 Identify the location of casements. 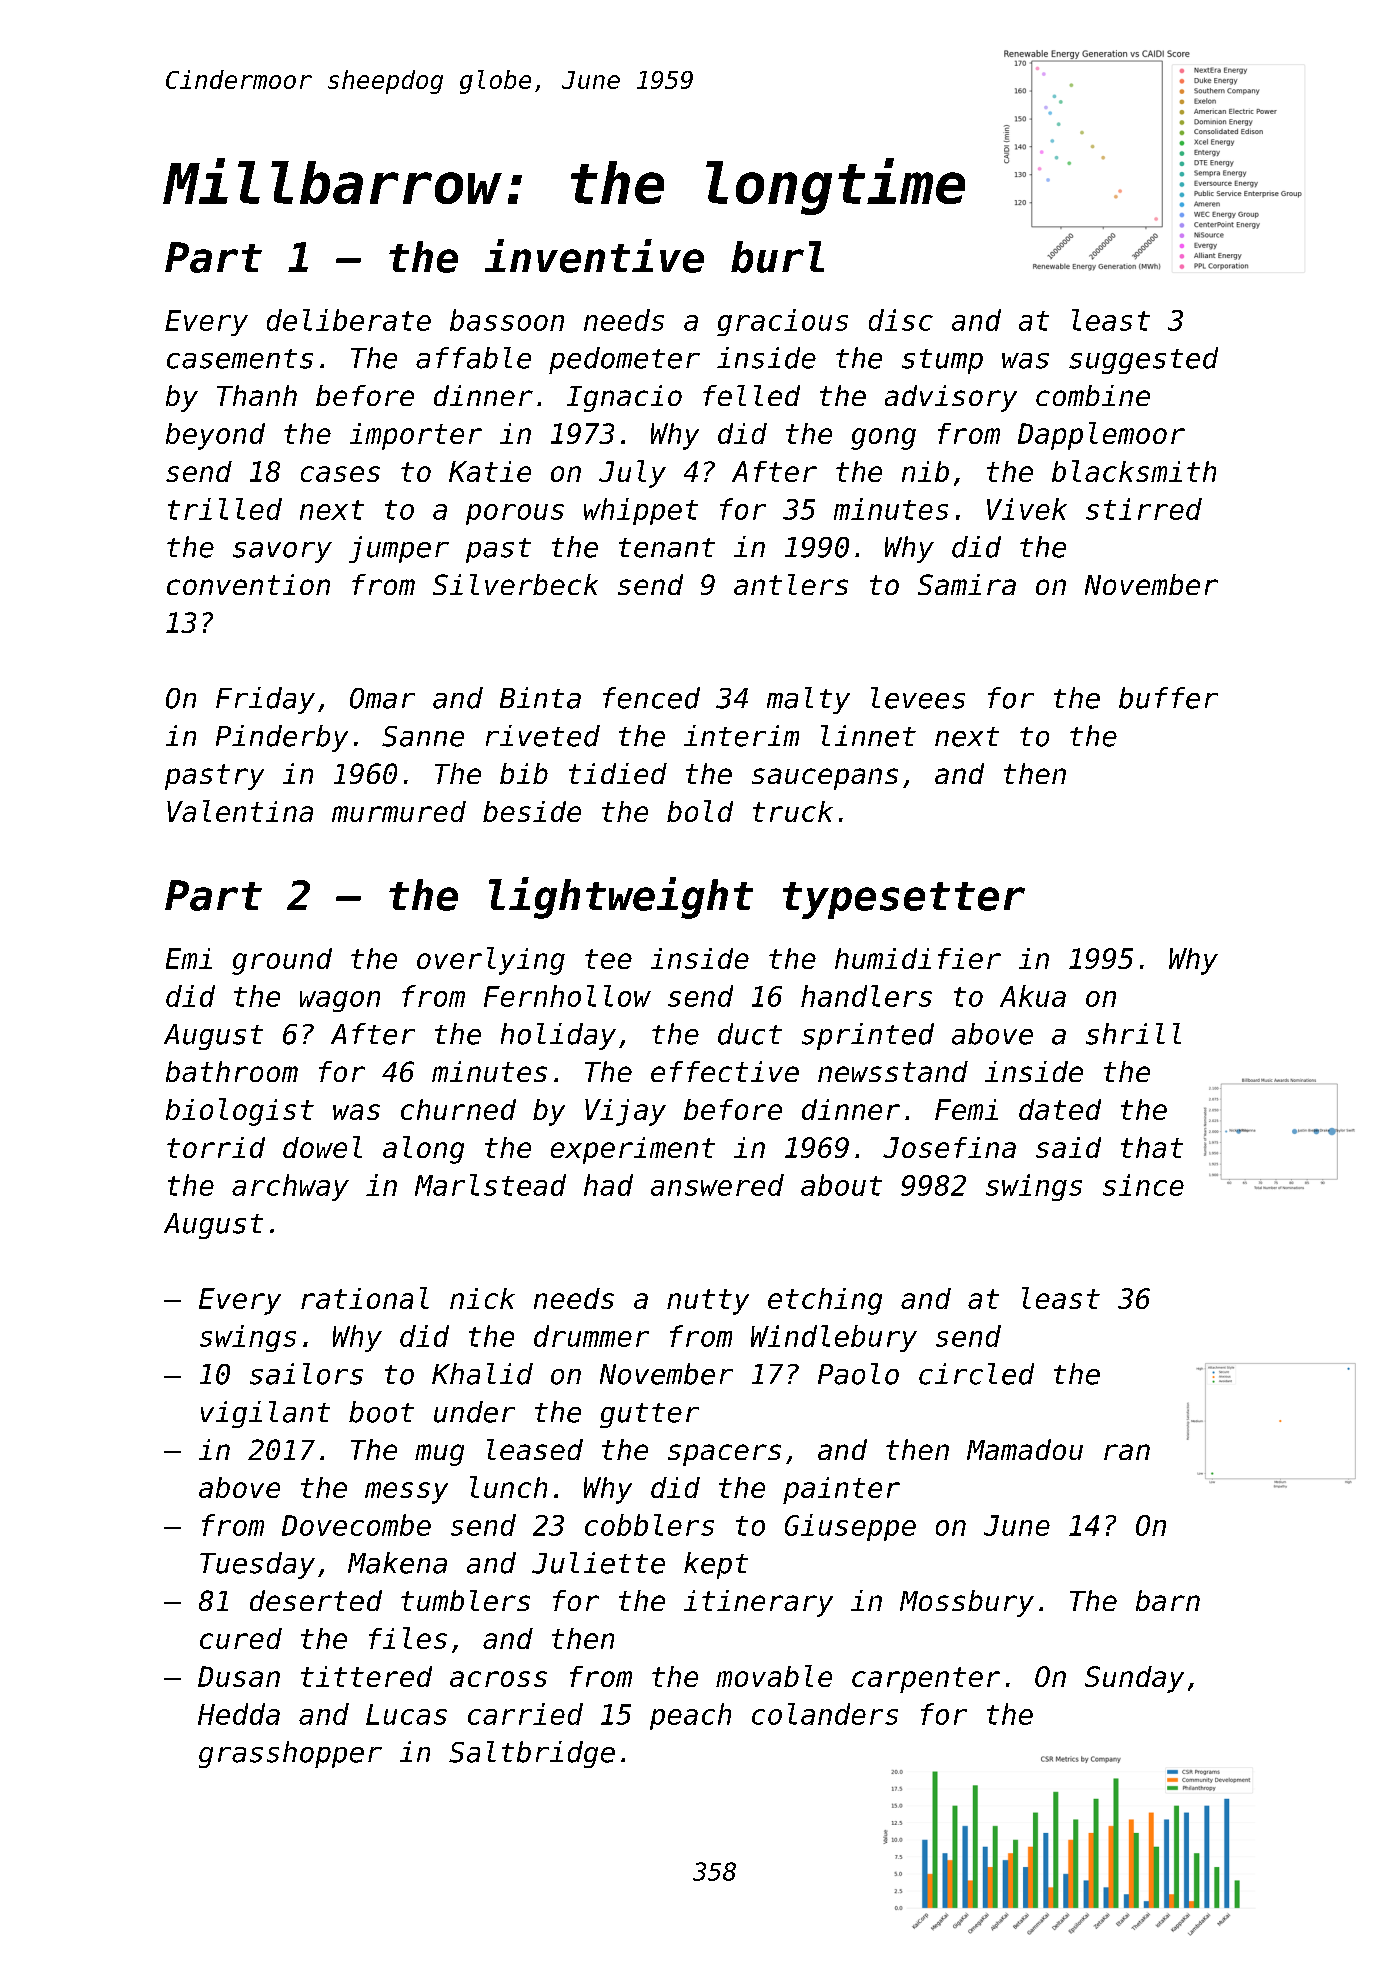
(240, 359).
